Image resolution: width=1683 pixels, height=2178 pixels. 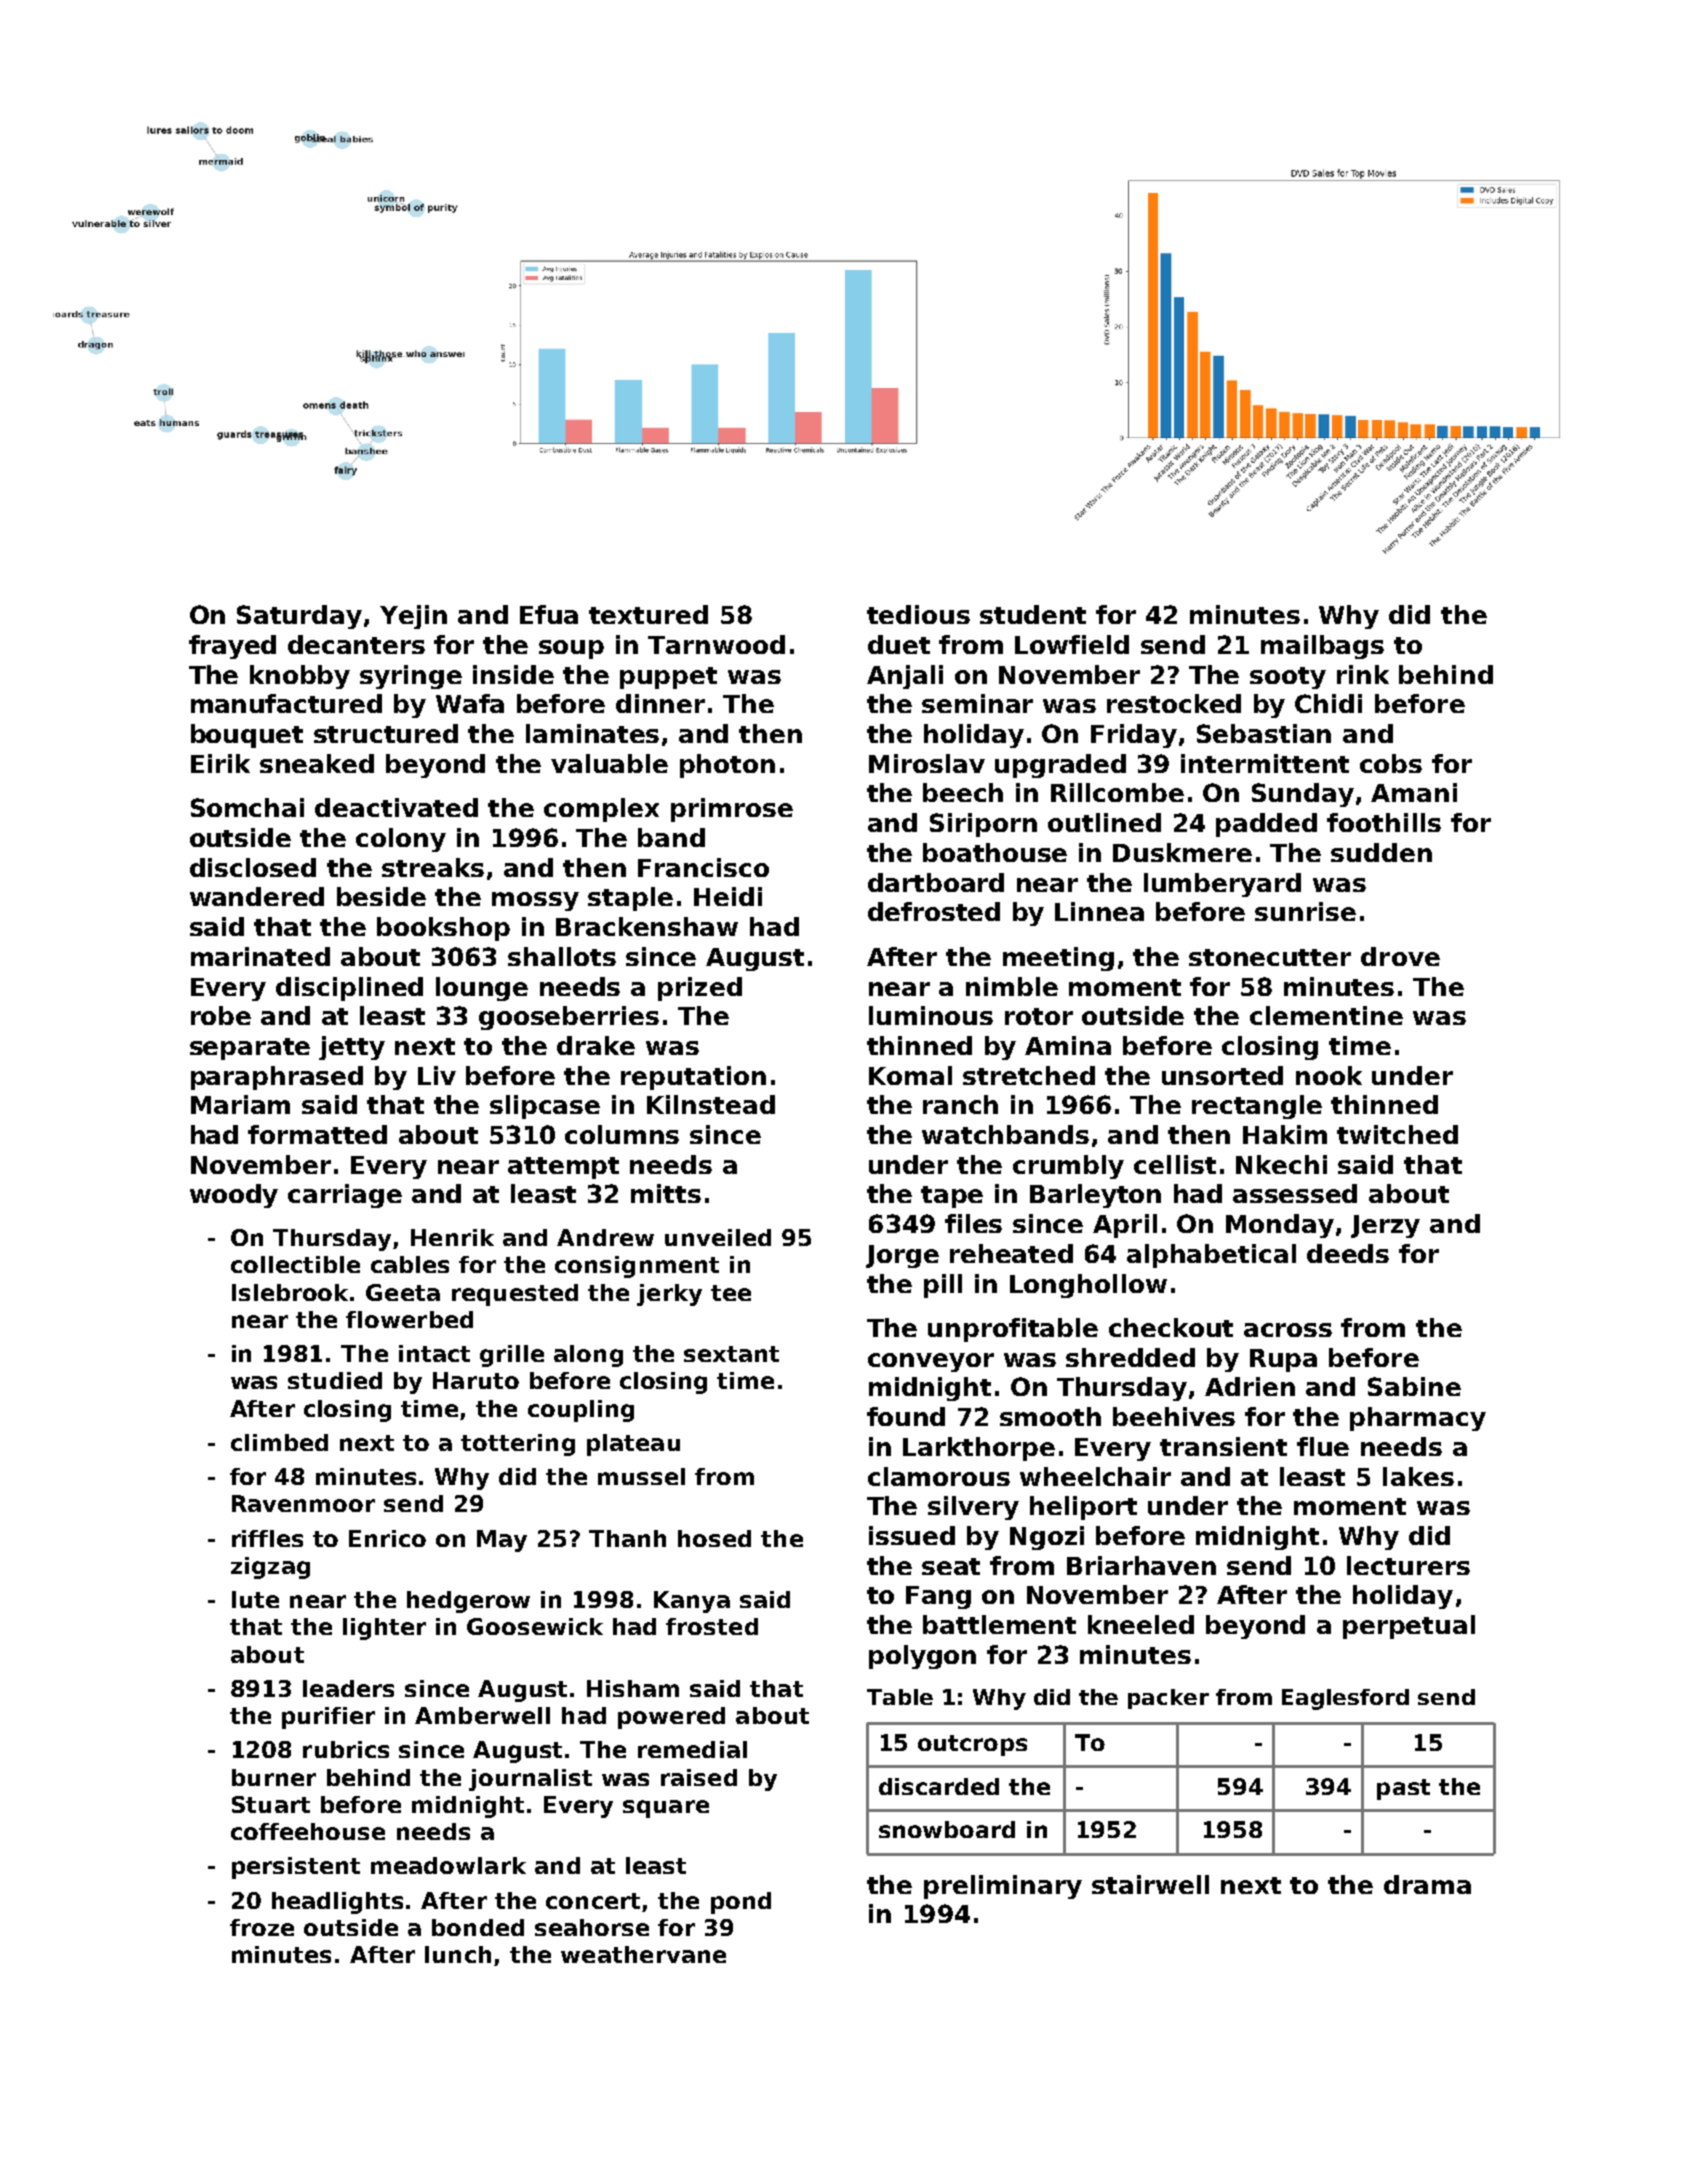 What do you see at coordinates (1409, 1627) in the screenshot?
I see `perpetual` at bounding box center [1409, 1627].
